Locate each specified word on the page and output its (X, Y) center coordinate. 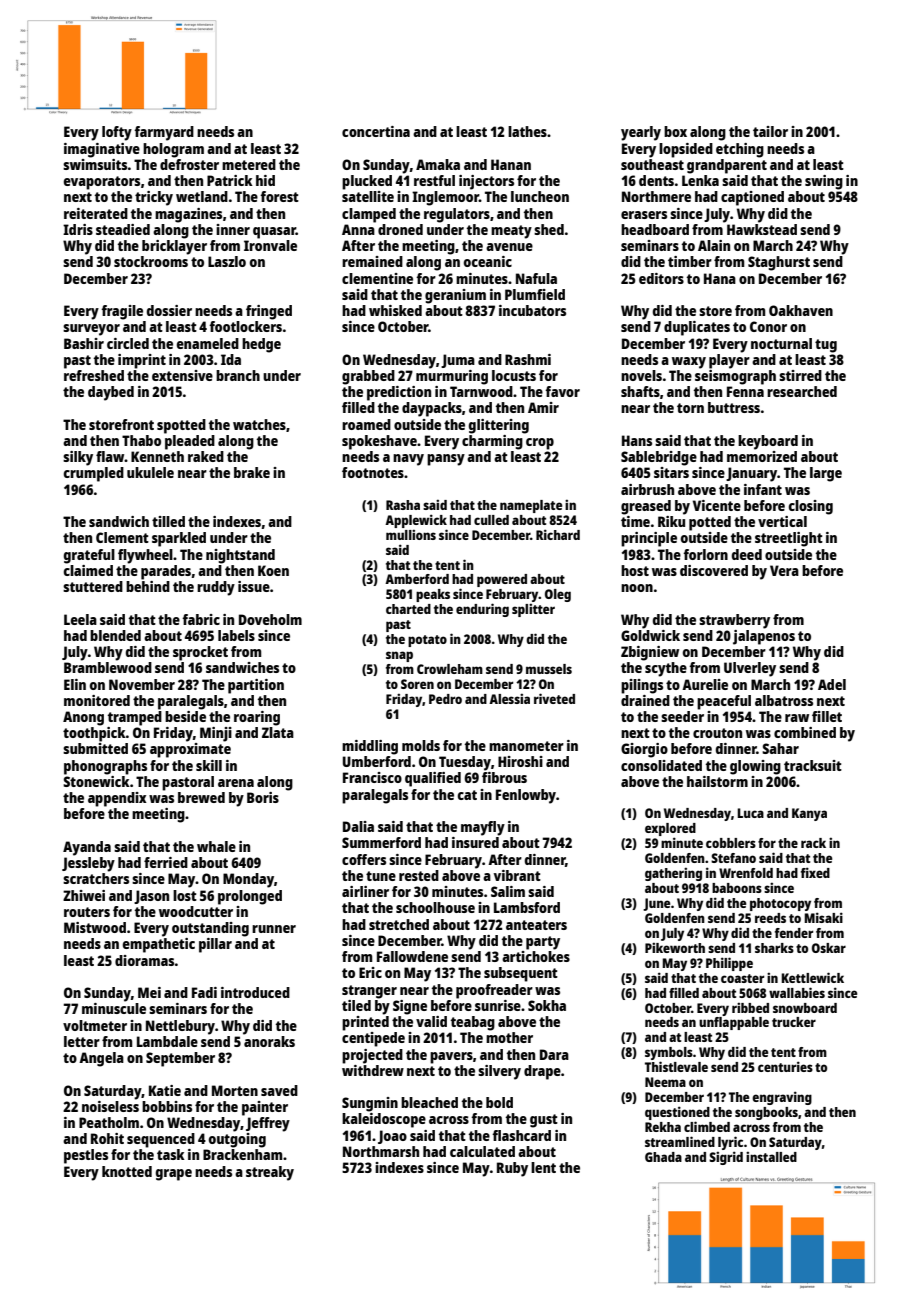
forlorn (705, 554)
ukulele (150, 472)
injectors (486, 182)
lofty (117, 133)
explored (670, 829)
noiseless (110, 1106)
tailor (770, 131)
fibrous (504, 777)
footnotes (373, 472)
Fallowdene (412, 956)
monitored (97, 700)
